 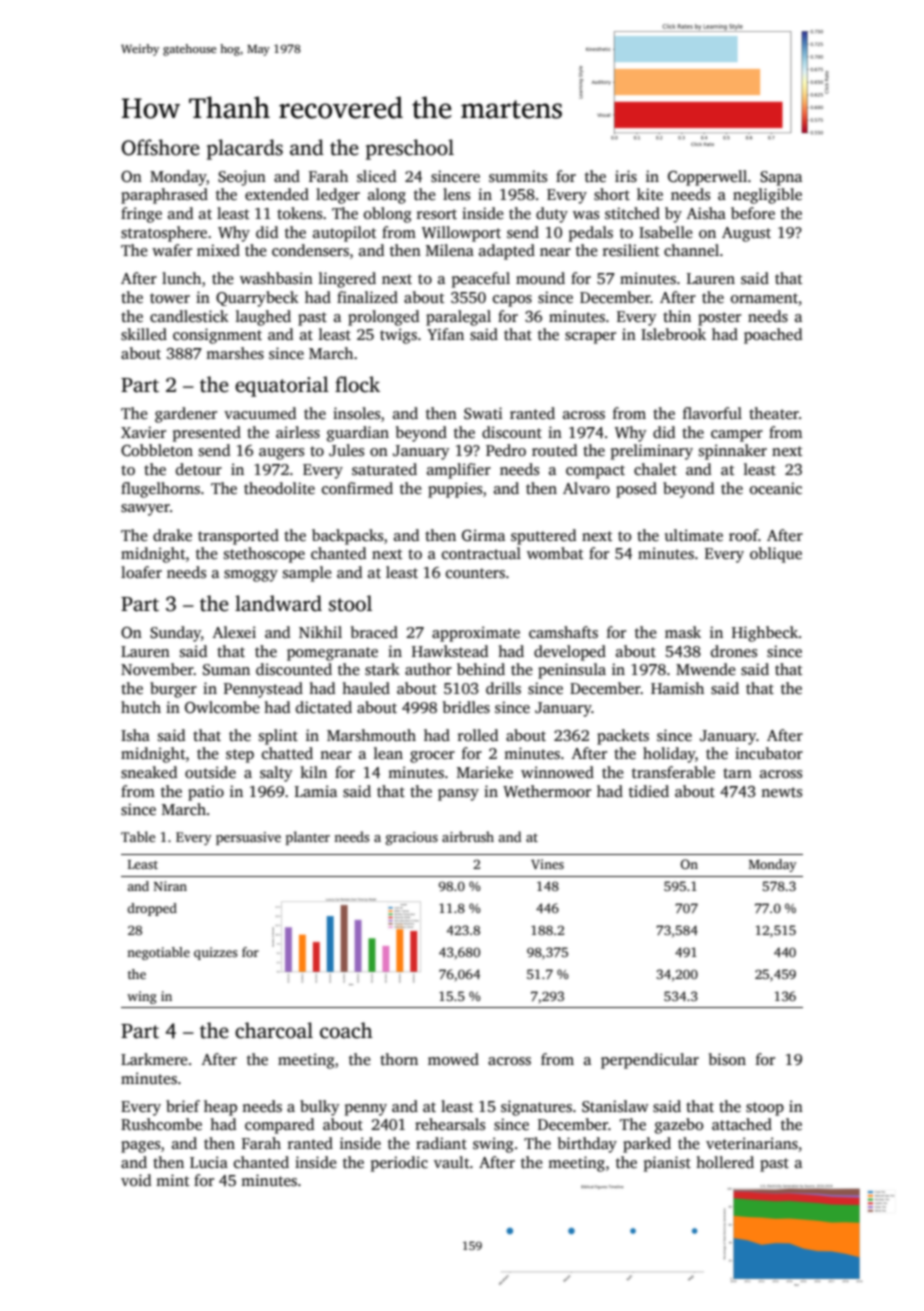 I want to click on lunch, so click(x=181, y=278).
